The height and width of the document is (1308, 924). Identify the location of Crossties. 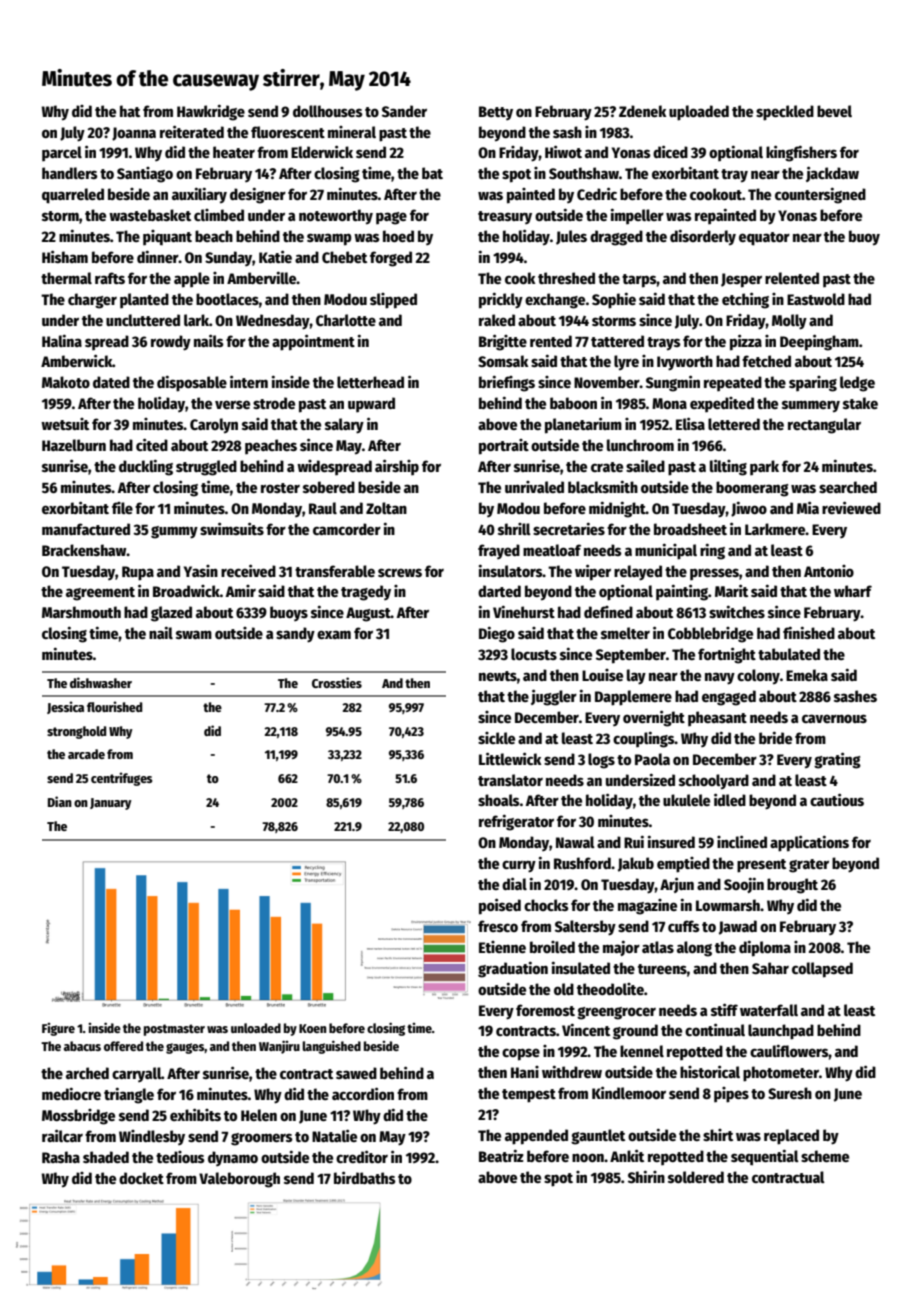
(337, 682).
